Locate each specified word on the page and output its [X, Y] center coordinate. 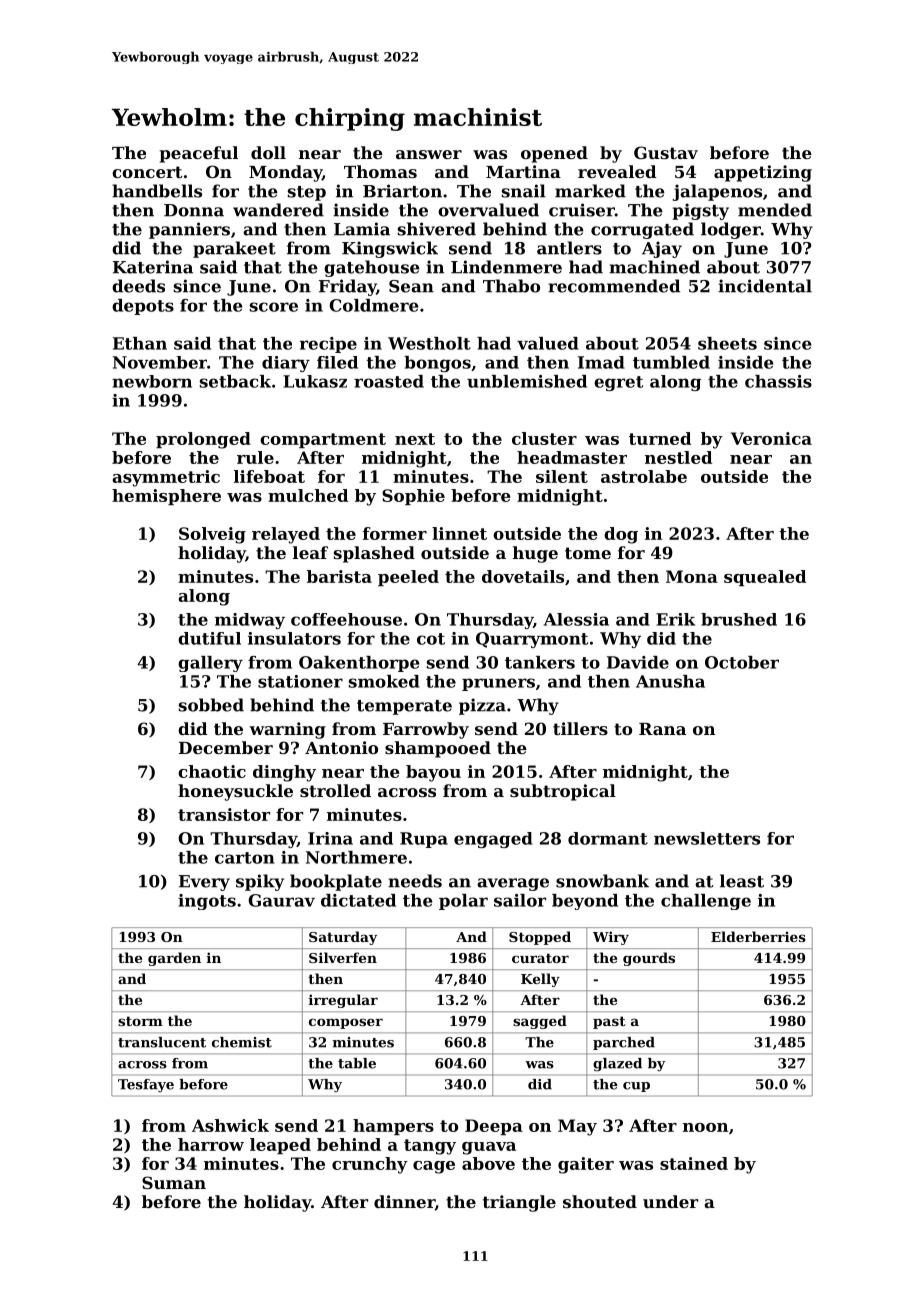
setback [235, 381]
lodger [731, 230]
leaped [280, 1146]
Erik [675, 619]
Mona [692, 576]
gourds [649, 959]
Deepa [494, 1127]
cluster [544, 438]
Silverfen [343, 957]
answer [429, 154]
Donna [194, 210]
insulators [294, 638]
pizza [482, 706]
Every [204, 883]
